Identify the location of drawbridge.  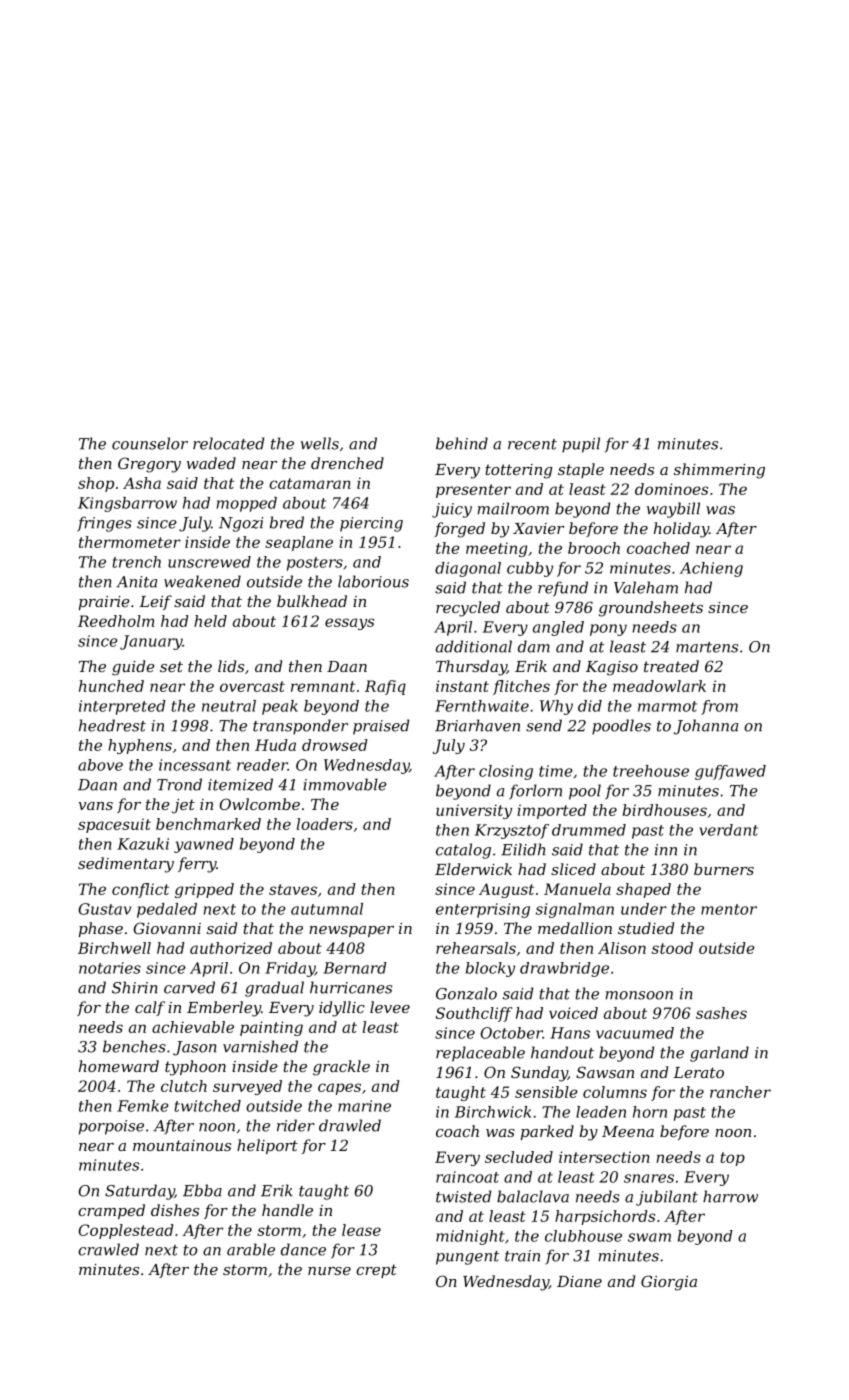
(564, 969).
